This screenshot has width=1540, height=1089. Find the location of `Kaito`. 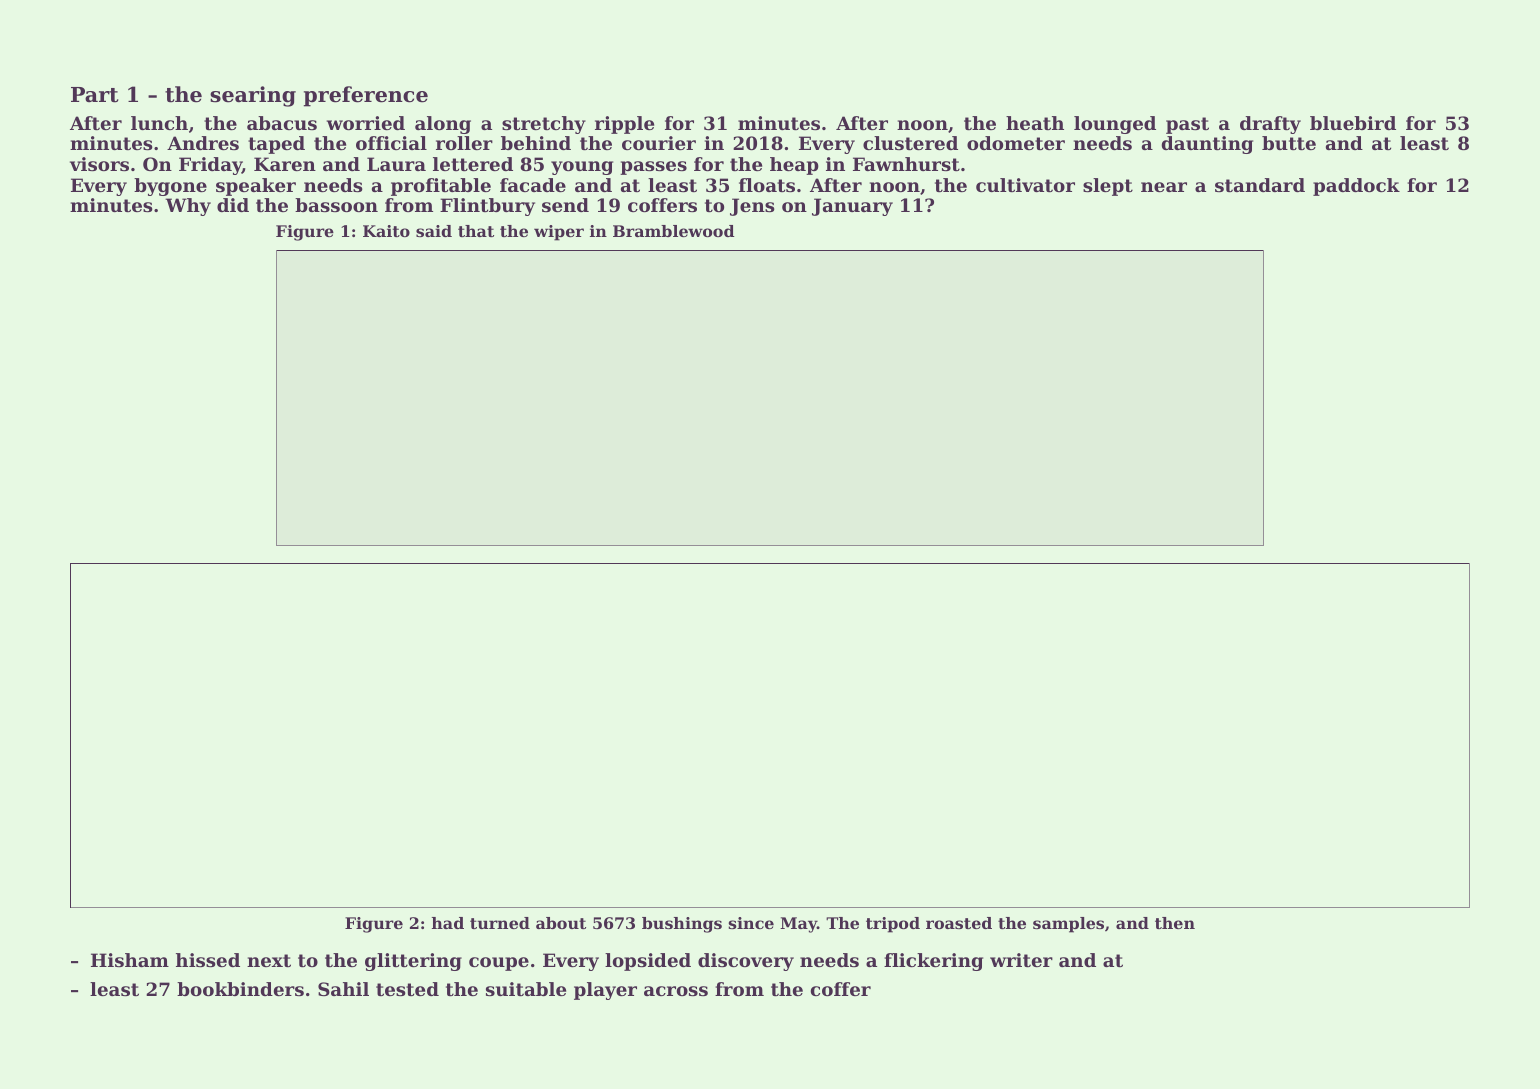

Kaito is located at coordinates (386, 231).
